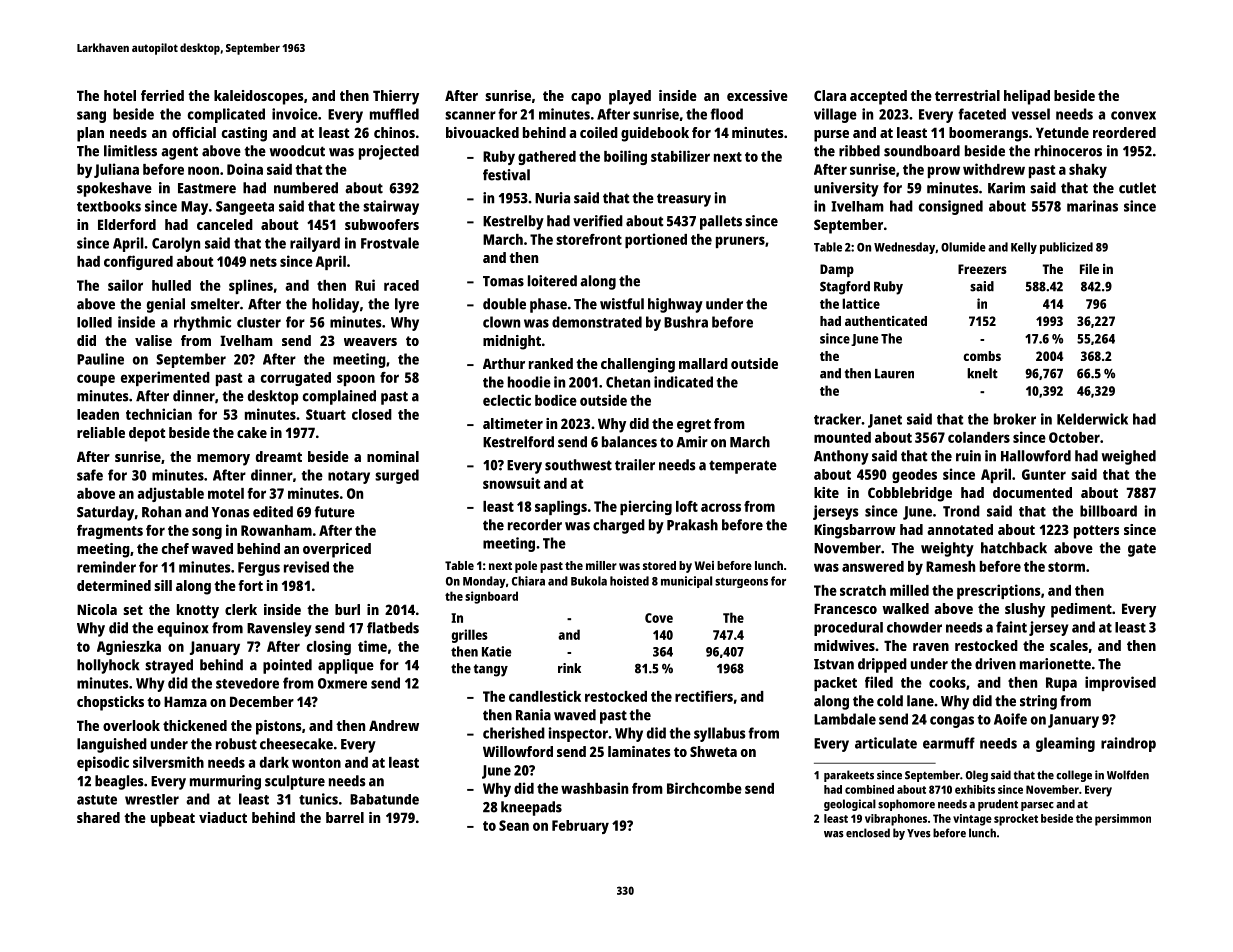 The width and height of the screenshot is (1233, 952). Describe the element at coordinates (944, 172) in the screenshot. I see `prow` at that location.
